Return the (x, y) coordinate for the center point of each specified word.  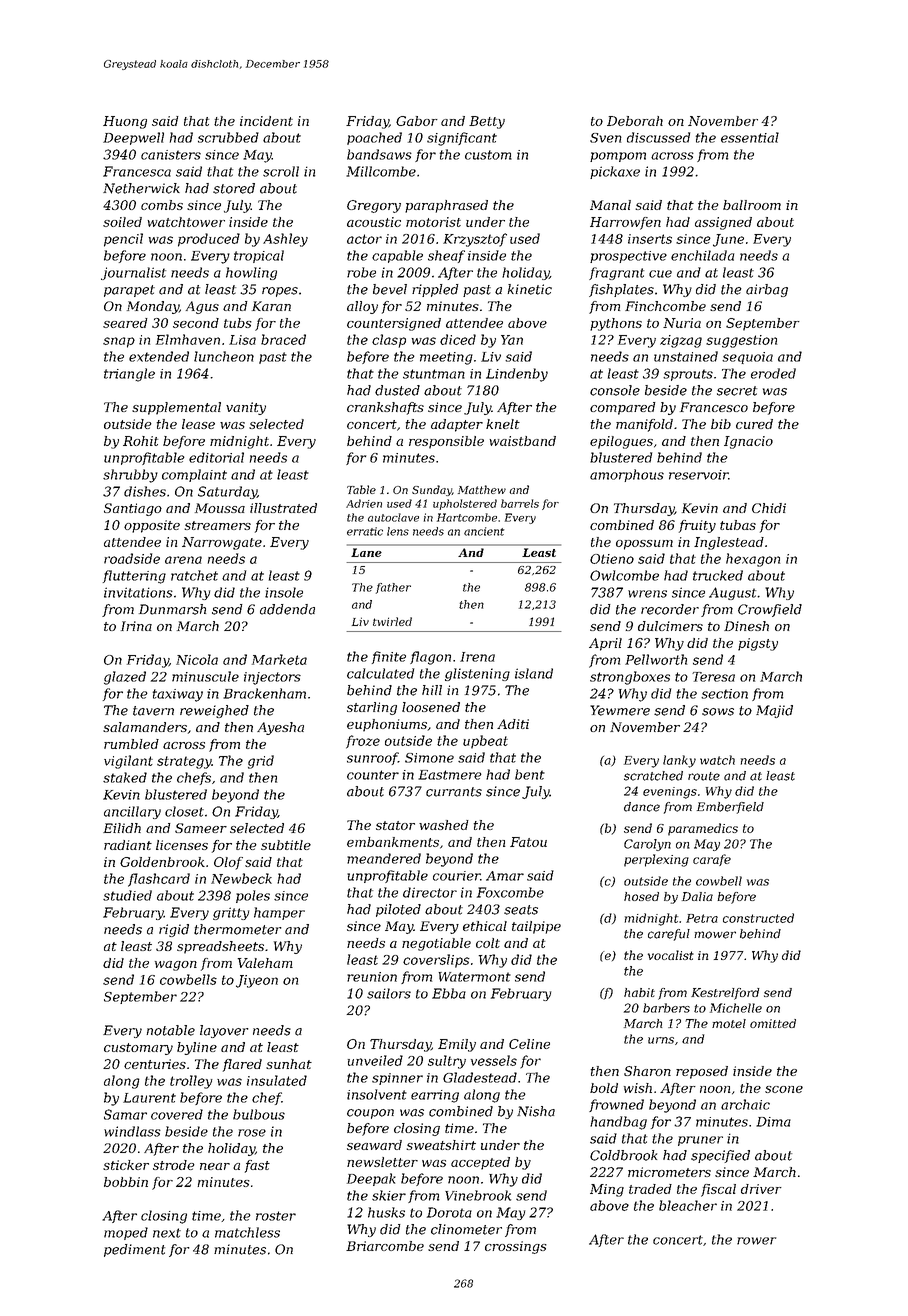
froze (363, 742)
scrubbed (228, 137)
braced (283, 339)
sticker (126, 1165)
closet (184, 811)
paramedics (703, 829)
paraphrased (446, 206)
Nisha (536, 1111)
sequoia (747, 358)
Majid (774, 711)
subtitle (286, 845)
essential (750, 137)
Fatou (528, 842)
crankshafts (385, 408)
